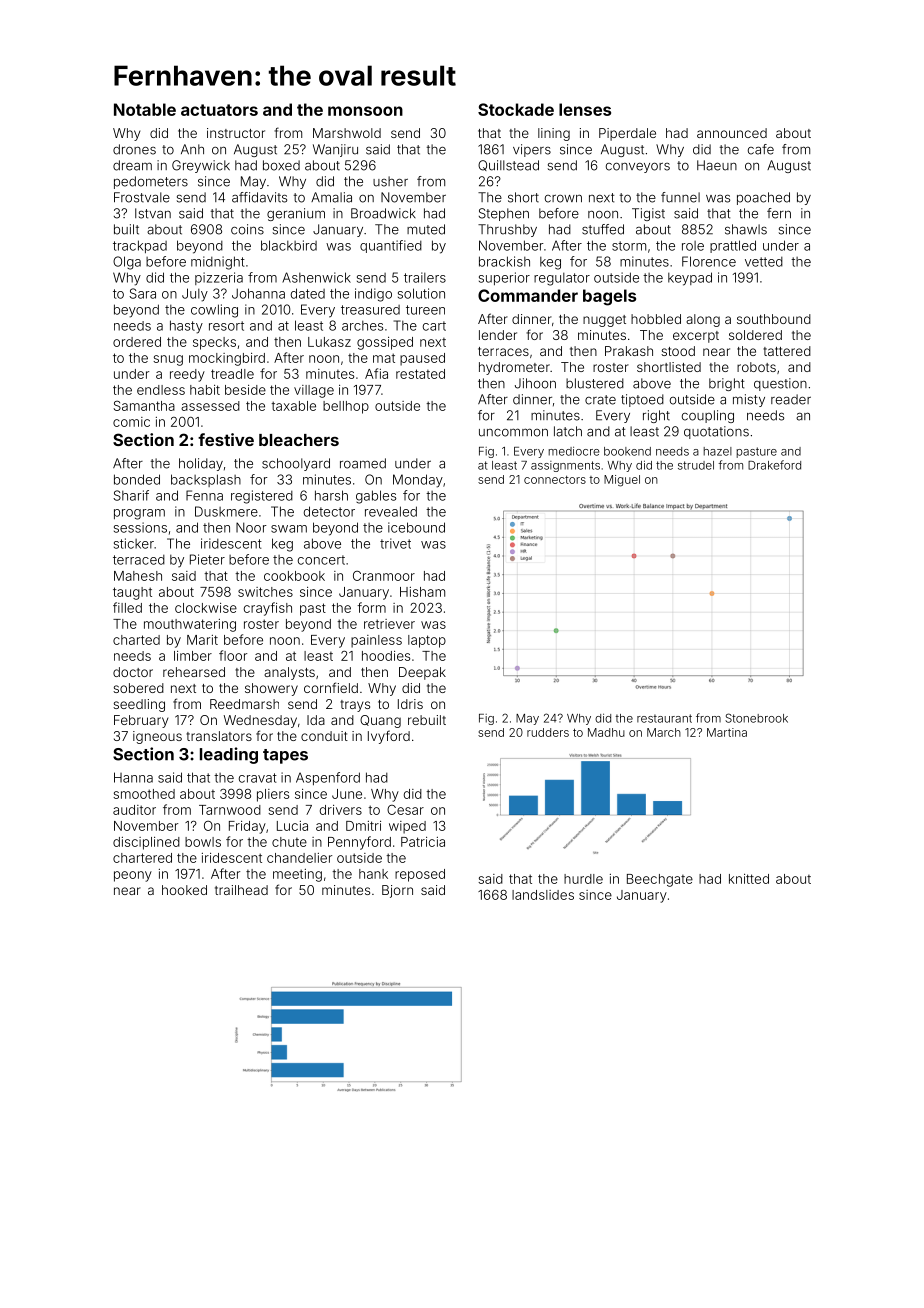 The image size is (924, 1308). I want to click on monsoon, so click(365, 111).
